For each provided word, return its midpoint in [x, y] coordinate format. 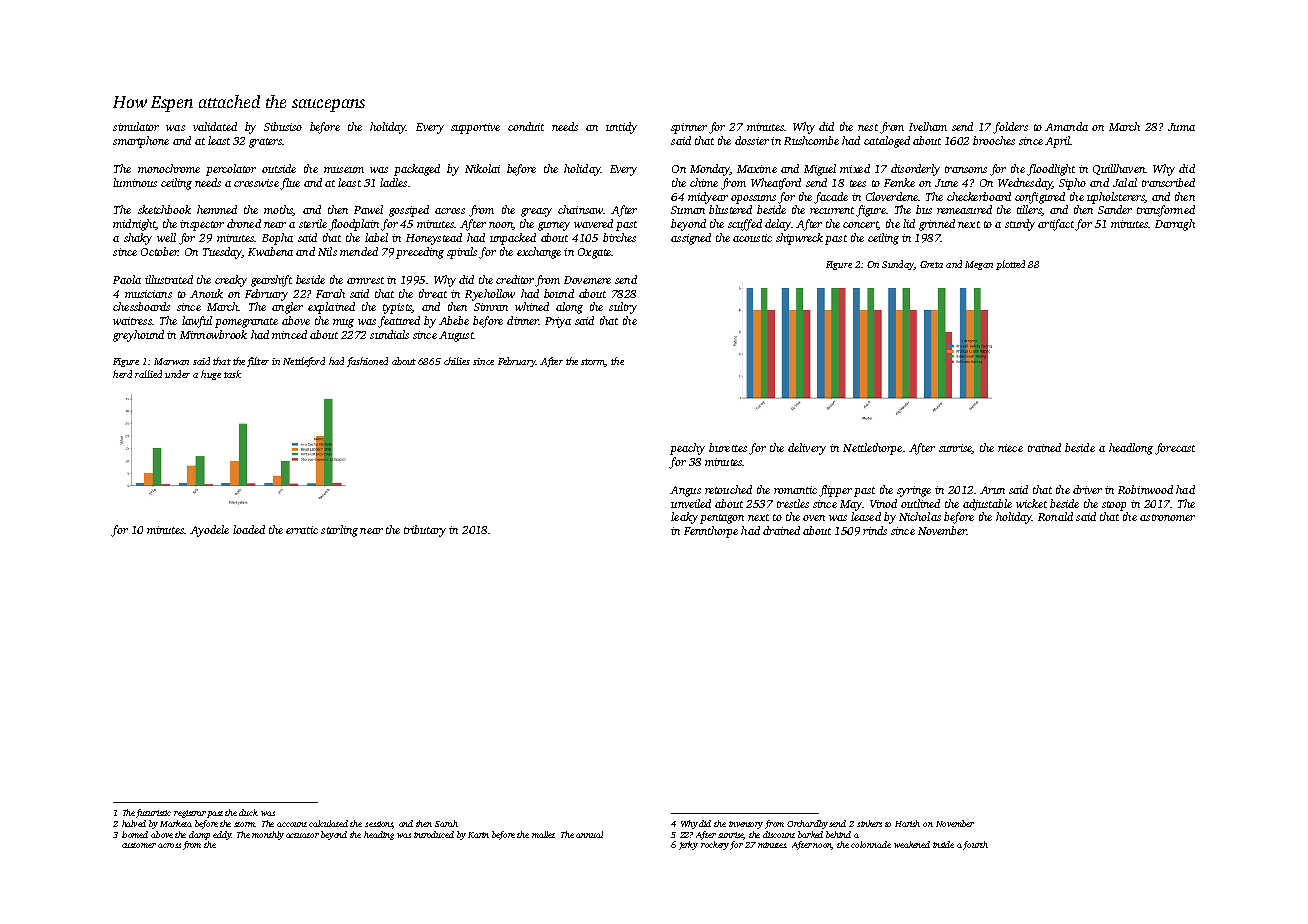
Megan [979, 265]
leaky [684, 518]
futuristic [153, 813]
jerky [688, 845]
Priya [558, 322]
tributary [425, 531]
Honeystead [434, 239]
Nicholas [920, 516]
